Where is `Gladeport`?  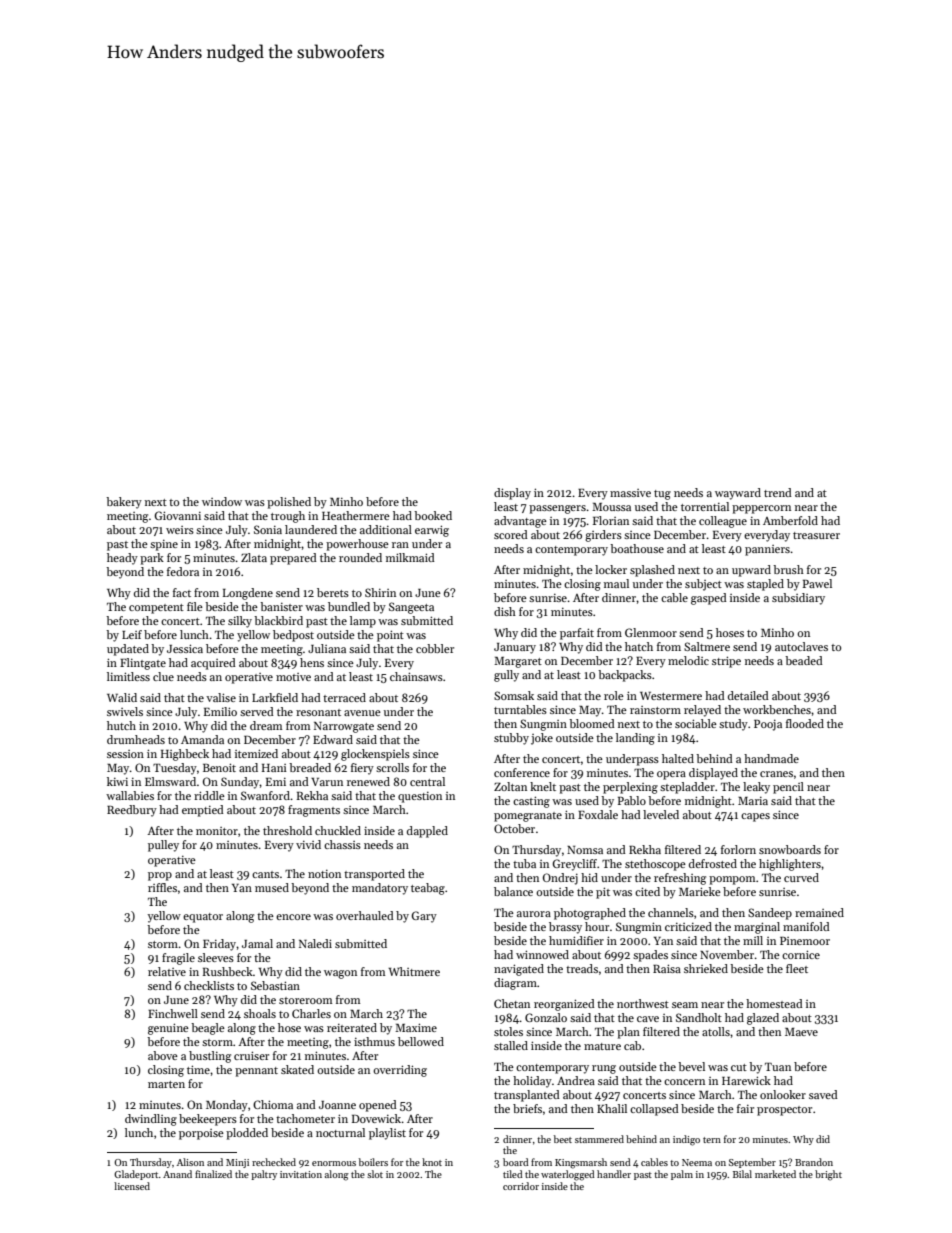 Gladeport is located at coordinates (136, 1175).
